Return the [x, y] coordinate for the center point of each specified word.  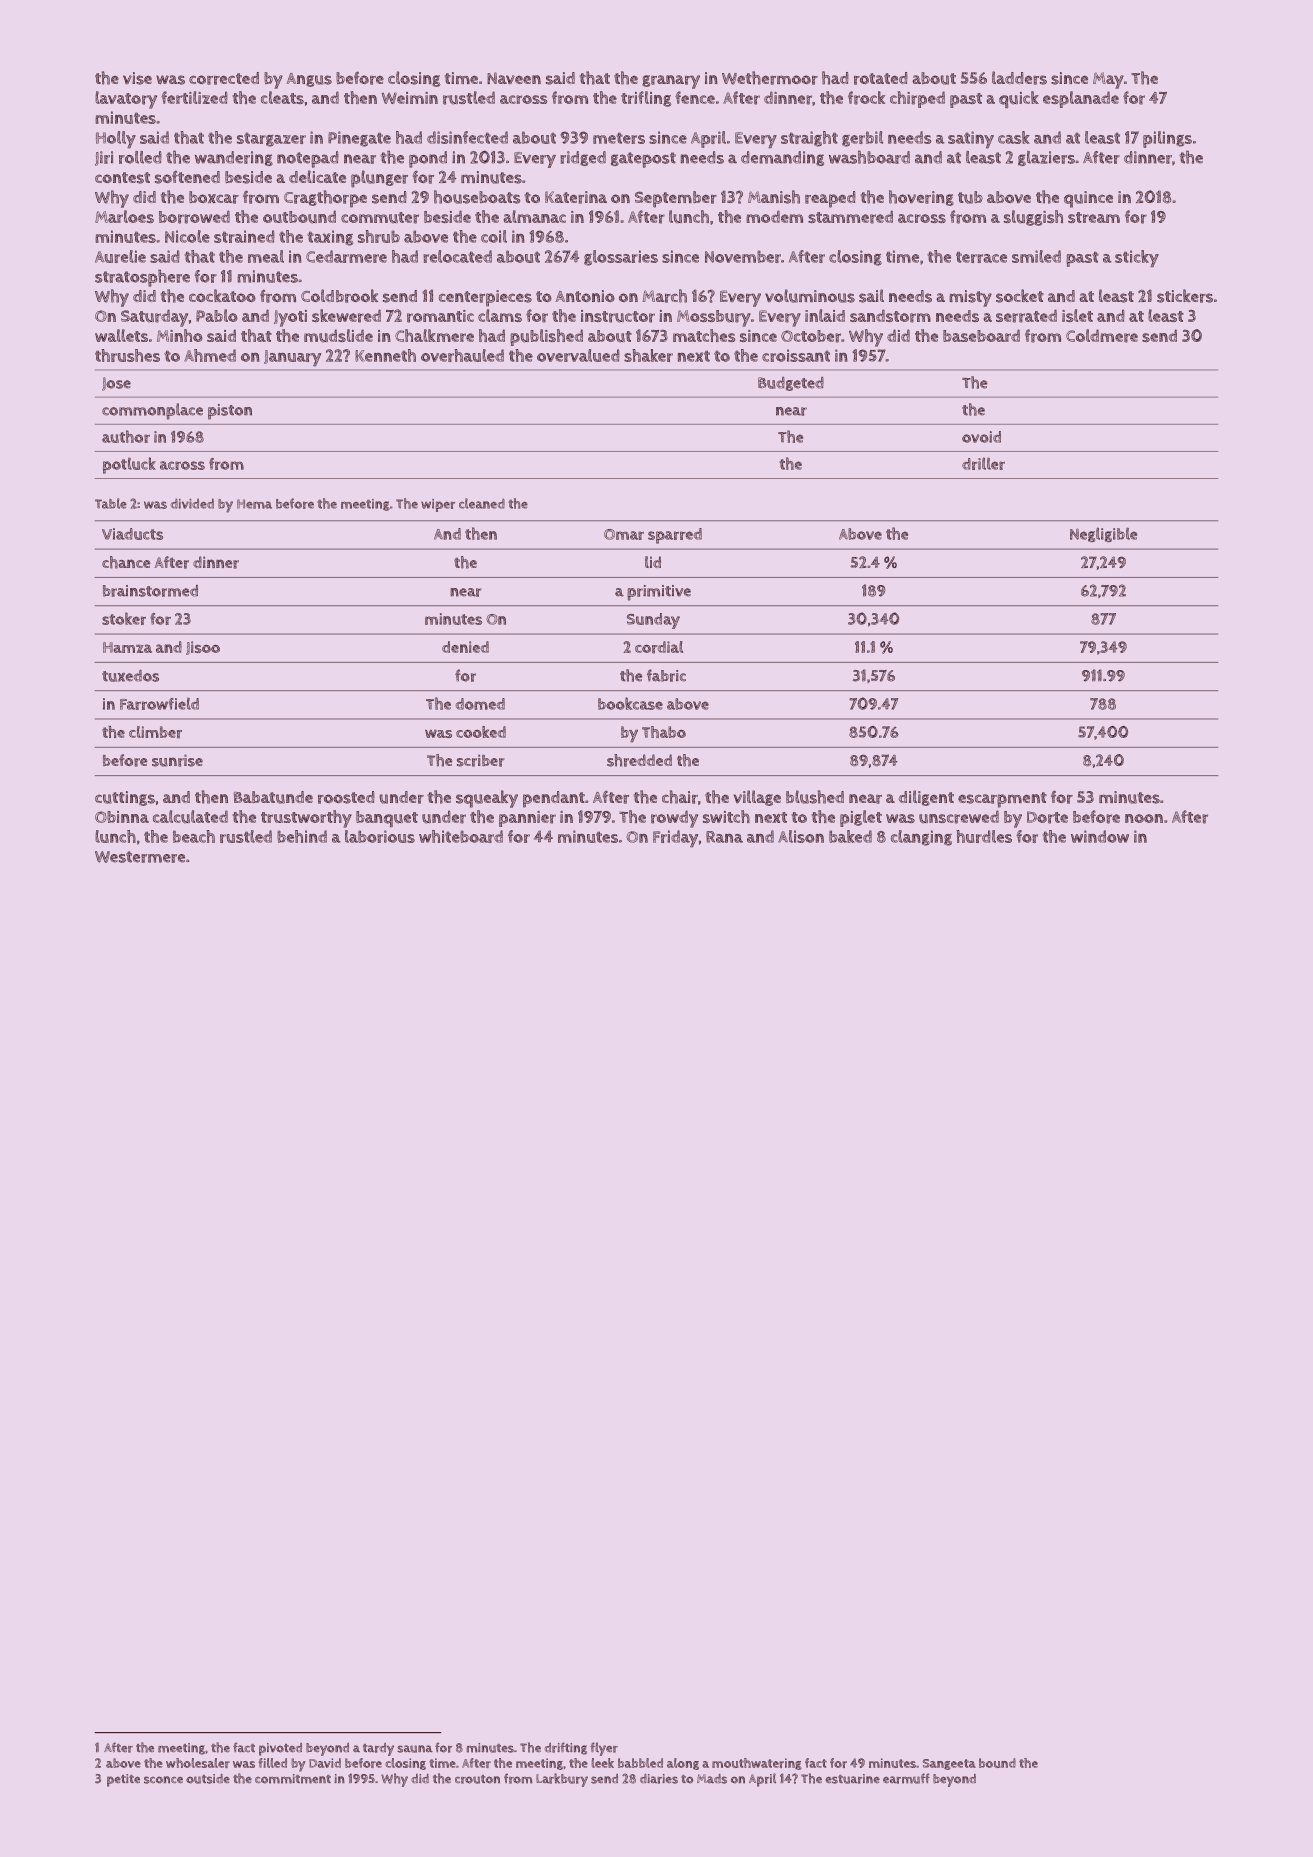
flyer [604, 1749]
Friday [675, 839]
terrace [981, 257]
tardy [378, 1749]
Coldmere [1102, 336]
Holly [116, 139]
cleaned [482, 503]
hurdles [984, 836]
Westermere [140, 857]
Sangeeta [949, 1764]
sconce [163, 1780]
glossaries [621, 258]
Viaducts [132, 534]
